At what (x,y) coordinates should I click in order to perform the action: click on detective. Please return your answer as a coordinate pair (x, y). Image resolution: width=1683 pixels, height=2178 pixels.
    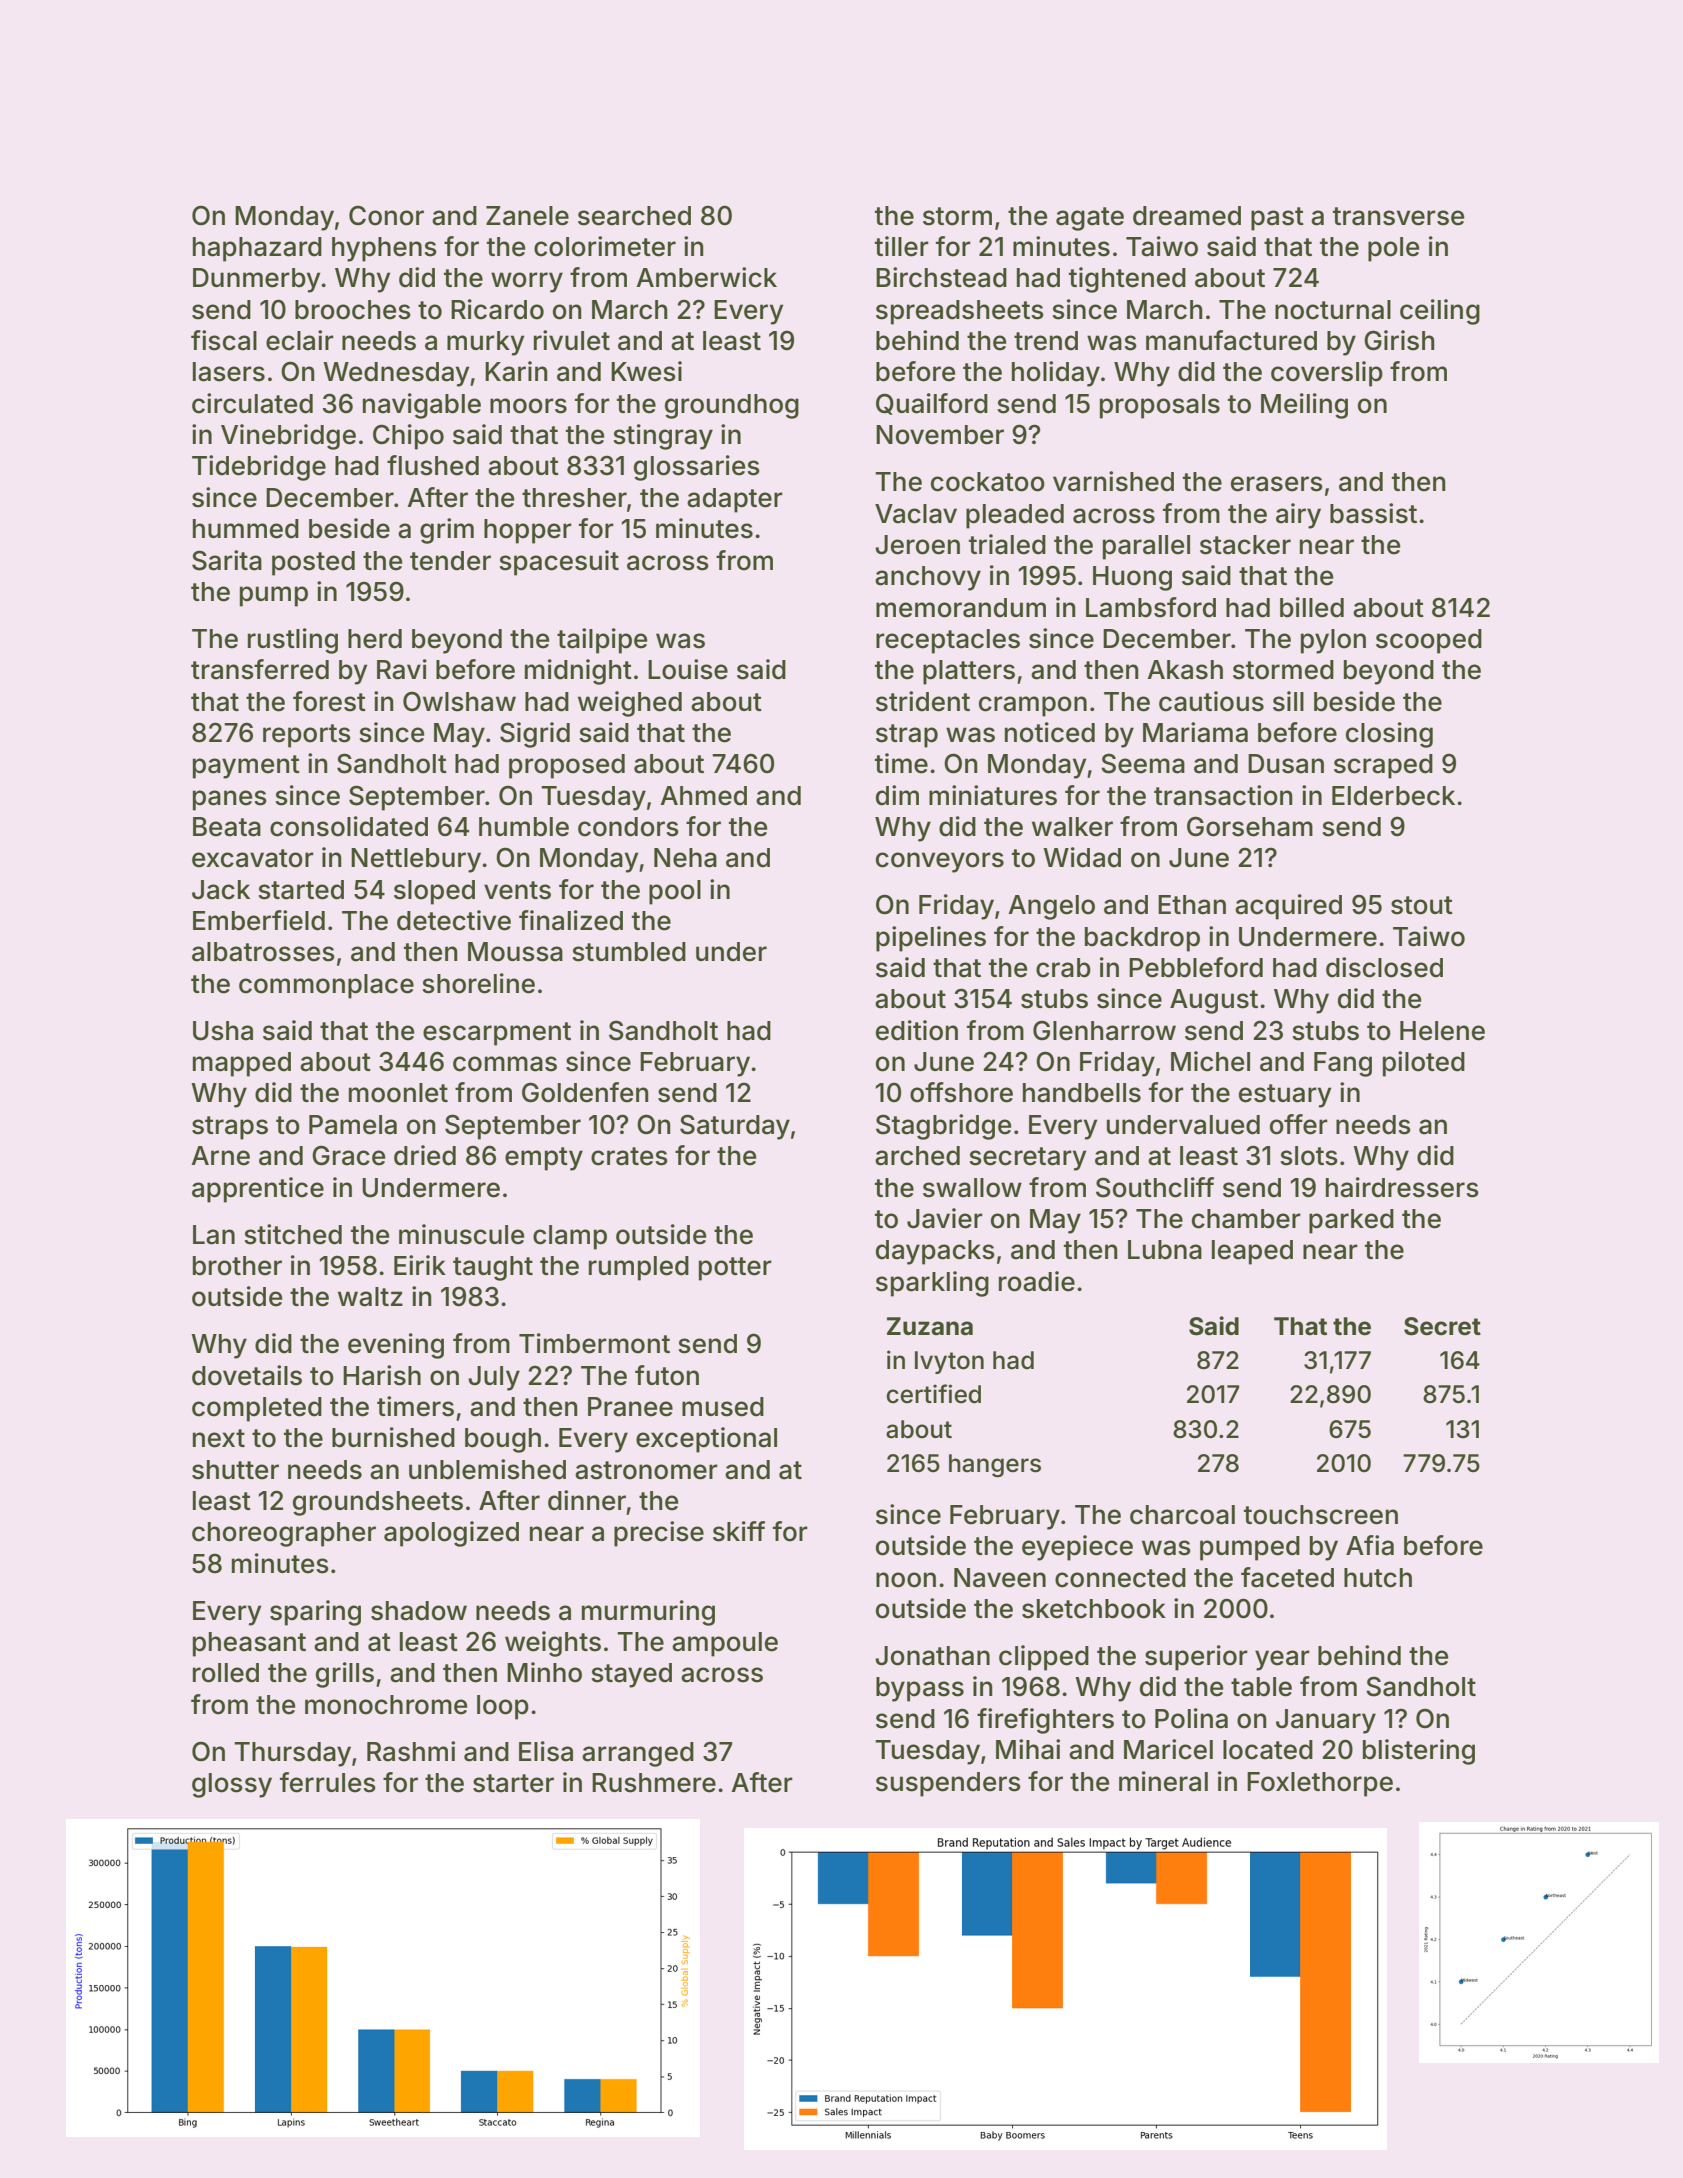
    Looking at the image, I should click on (454, 920).
